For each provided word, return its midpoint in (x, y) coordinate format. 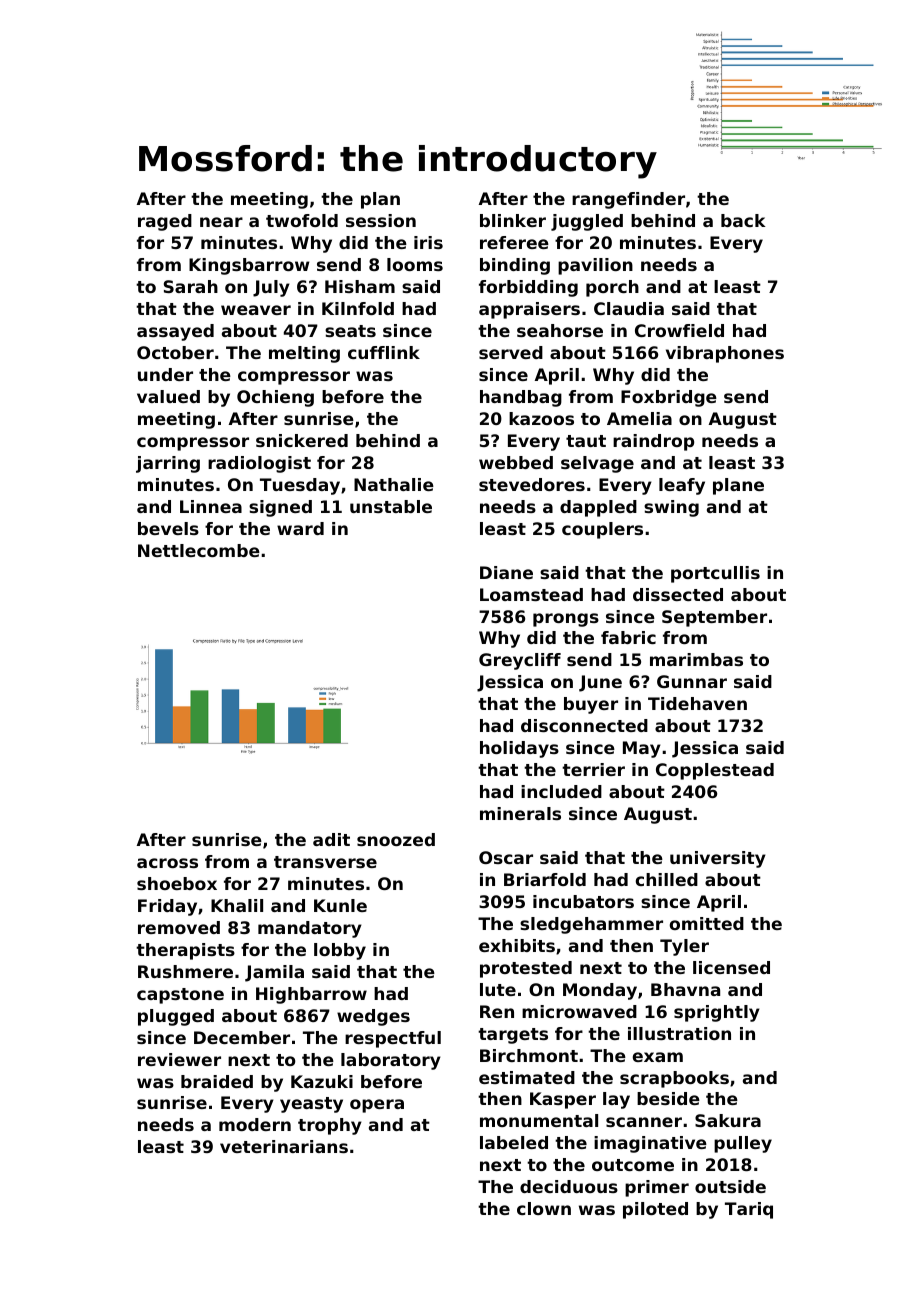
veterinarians (284, 1146)
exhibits (517, 945)
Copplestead (715, 771)
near (221, 222)
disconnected (584, 725)
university (718, 859)
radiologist (259, 464)
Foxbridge (669, 398)
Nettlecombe (199, 550)
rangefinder (628, 200)
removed (179, 927)
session (381, 220)
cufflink (384, 352)
